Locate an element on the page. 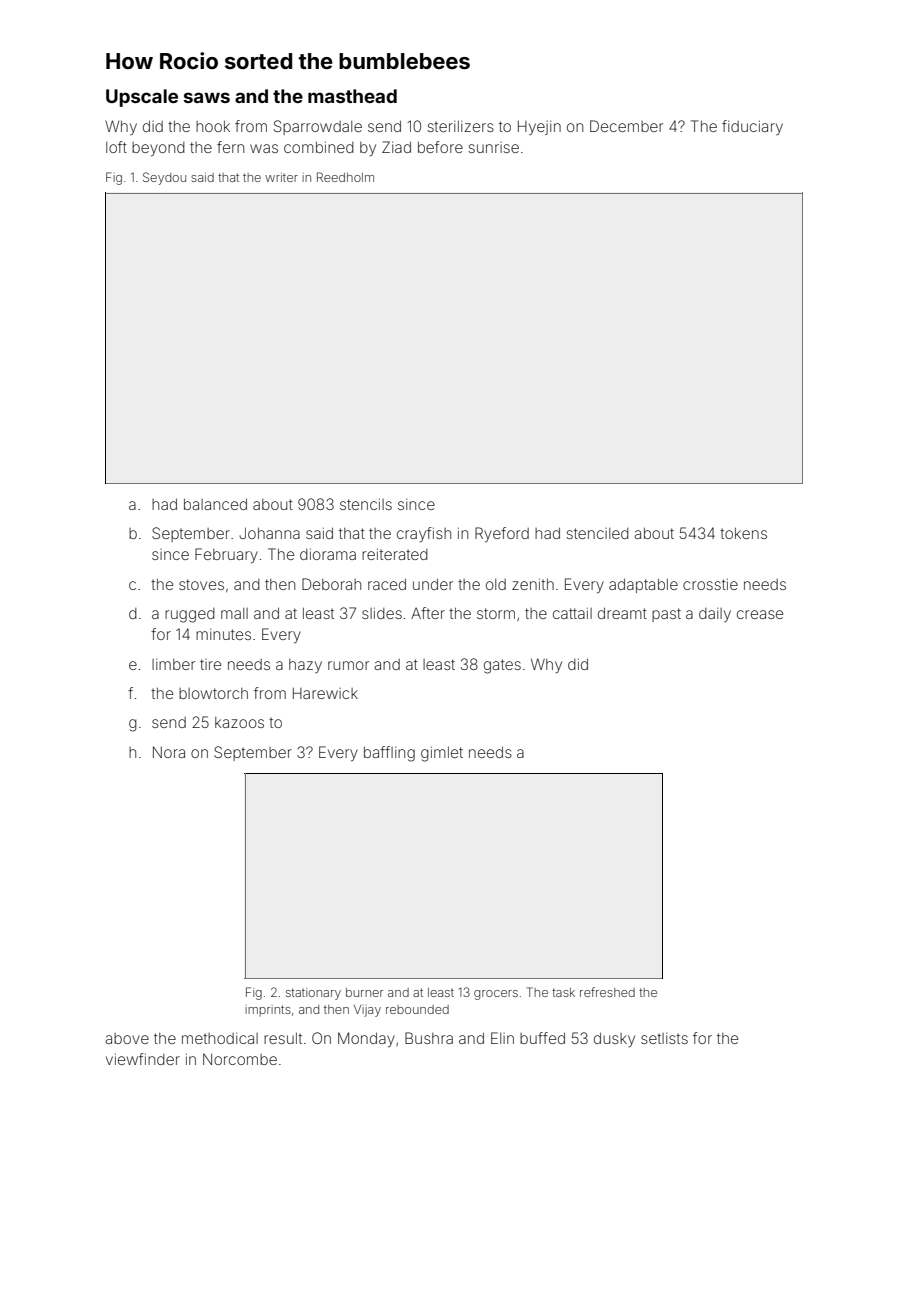 This image has width=908, height=1316. refreshed is located at coordinates (607, 992).
